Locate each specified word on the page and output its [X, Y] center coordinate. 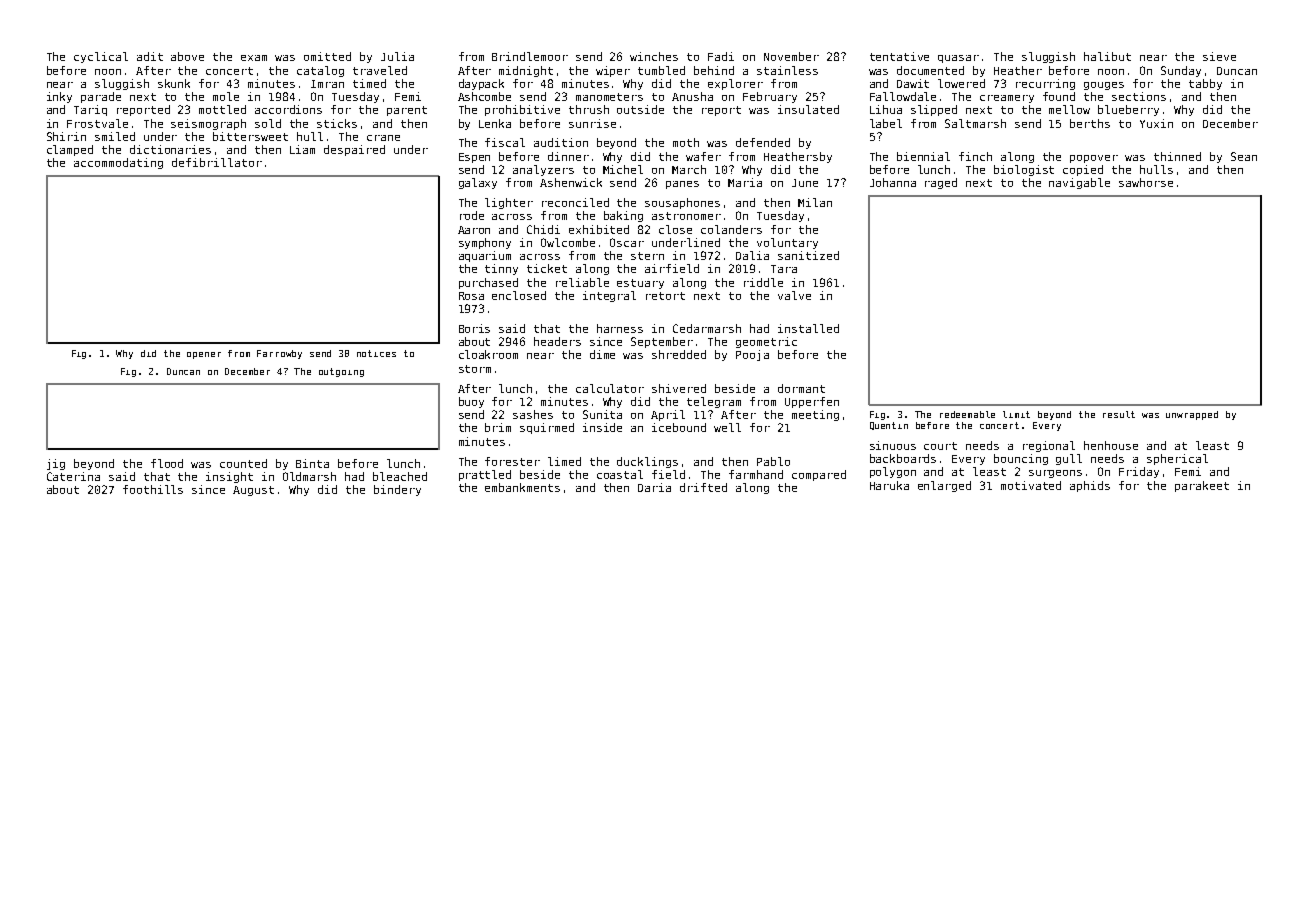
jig [56, 464]
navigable [1079, 183]
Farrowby [279, 354]
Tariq [90, 110]
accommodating [118, 163]
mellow [1069, 109]
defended [763, 142]
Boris [474, 328]
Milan [815, 202]
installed [808, 328]
